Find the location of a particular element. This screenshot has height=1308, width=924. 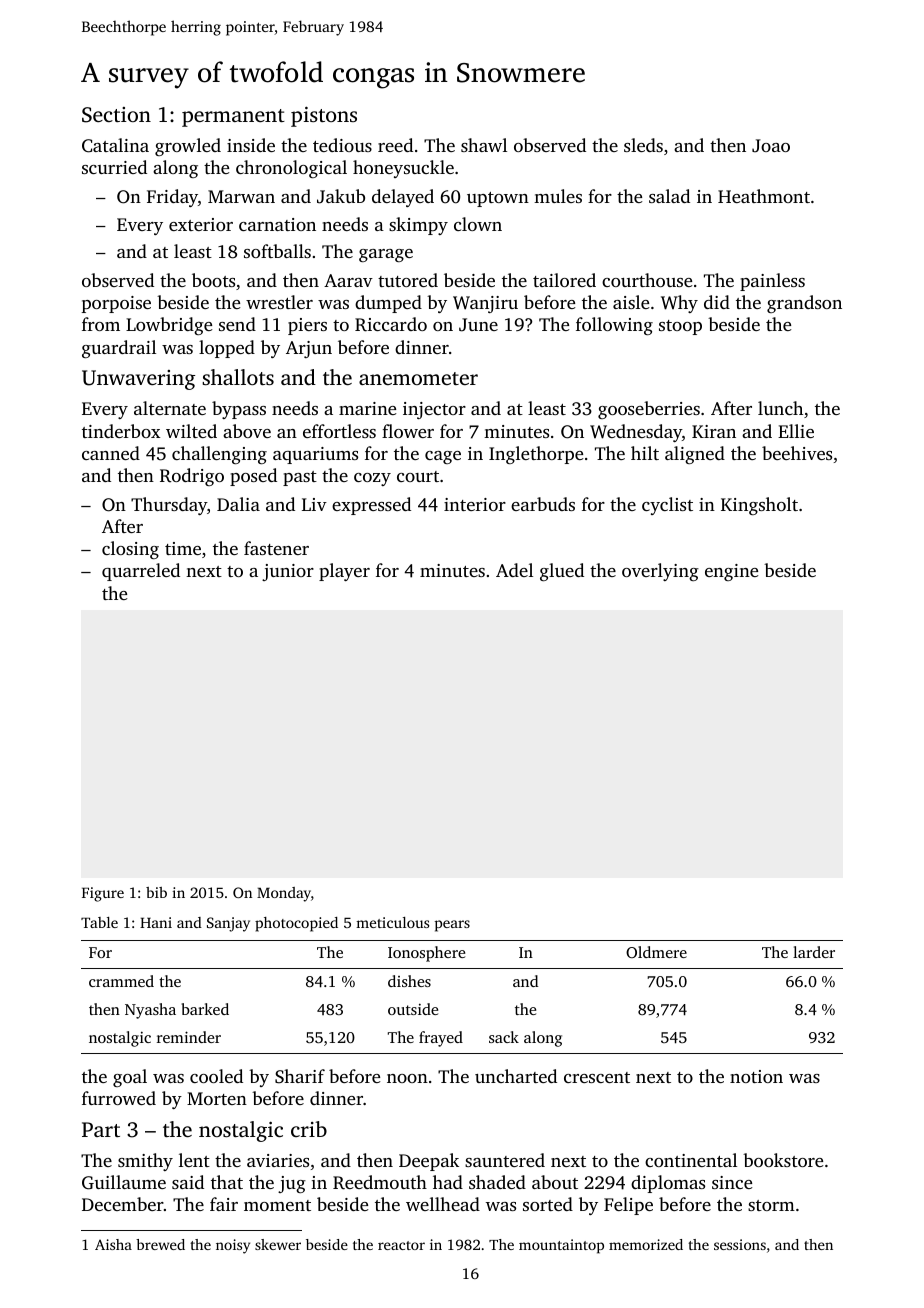

crammed is located at coordinates (121, 981).
